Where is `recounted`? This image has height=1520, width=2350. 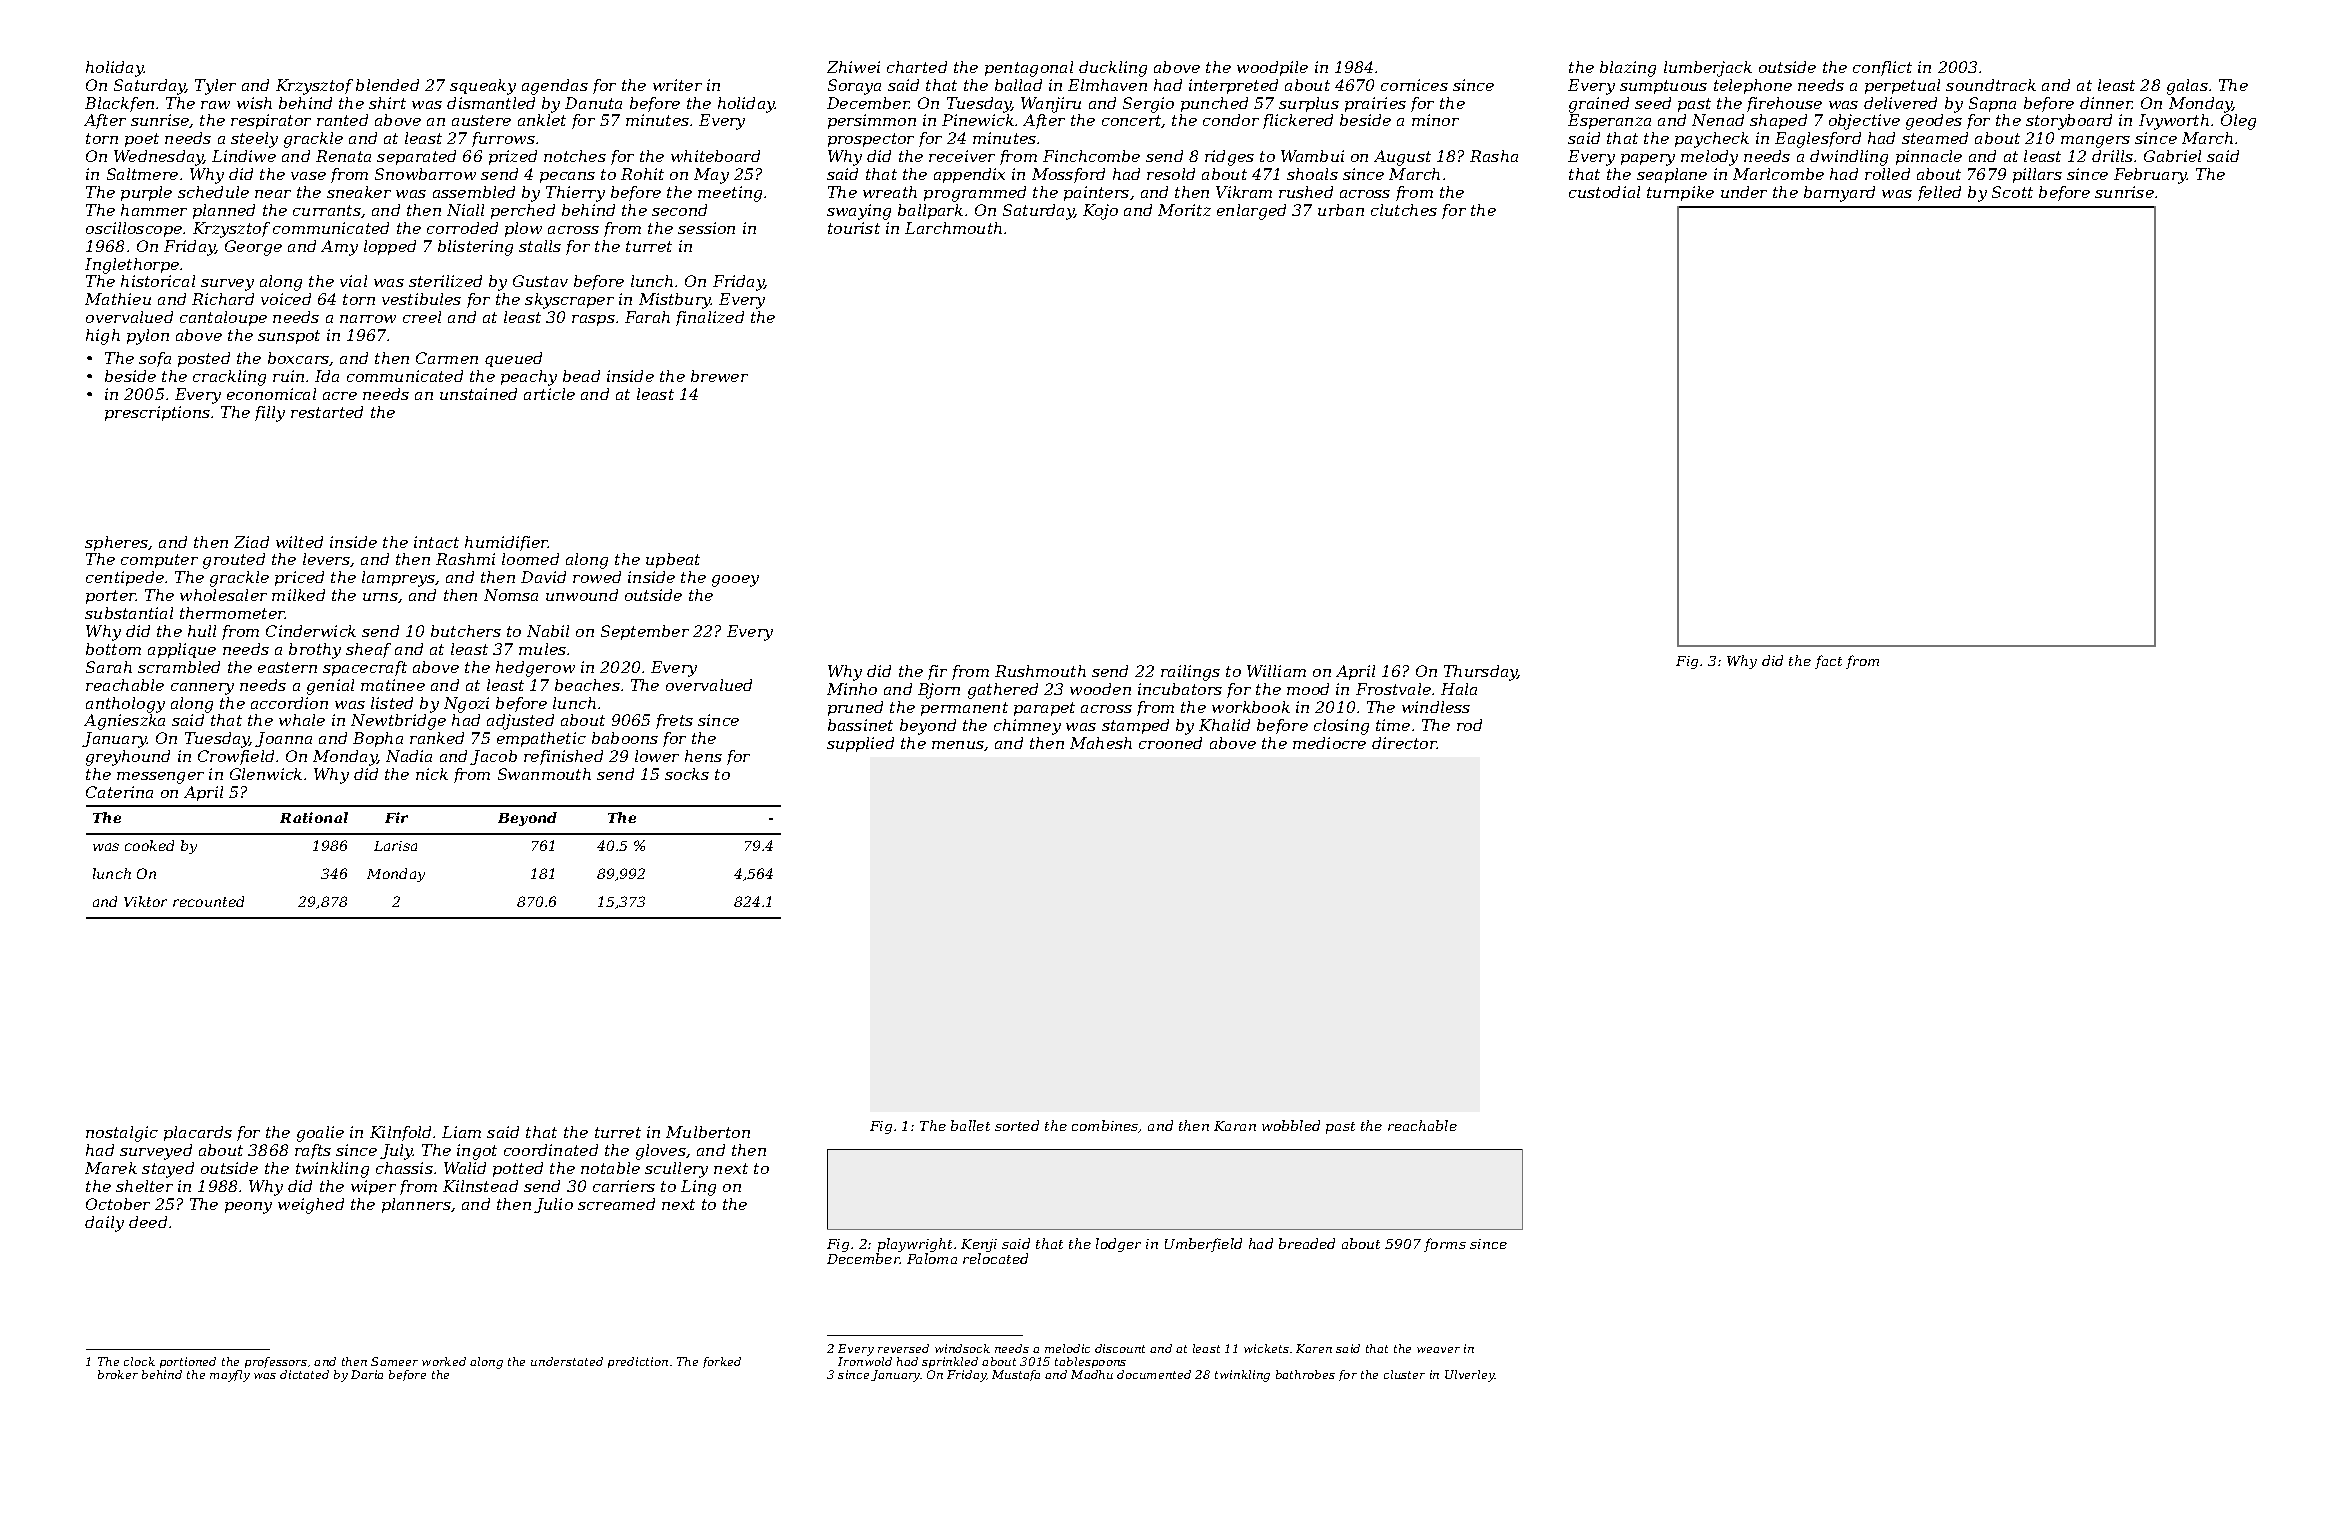
recounted is located at coordinates (208, 901).
